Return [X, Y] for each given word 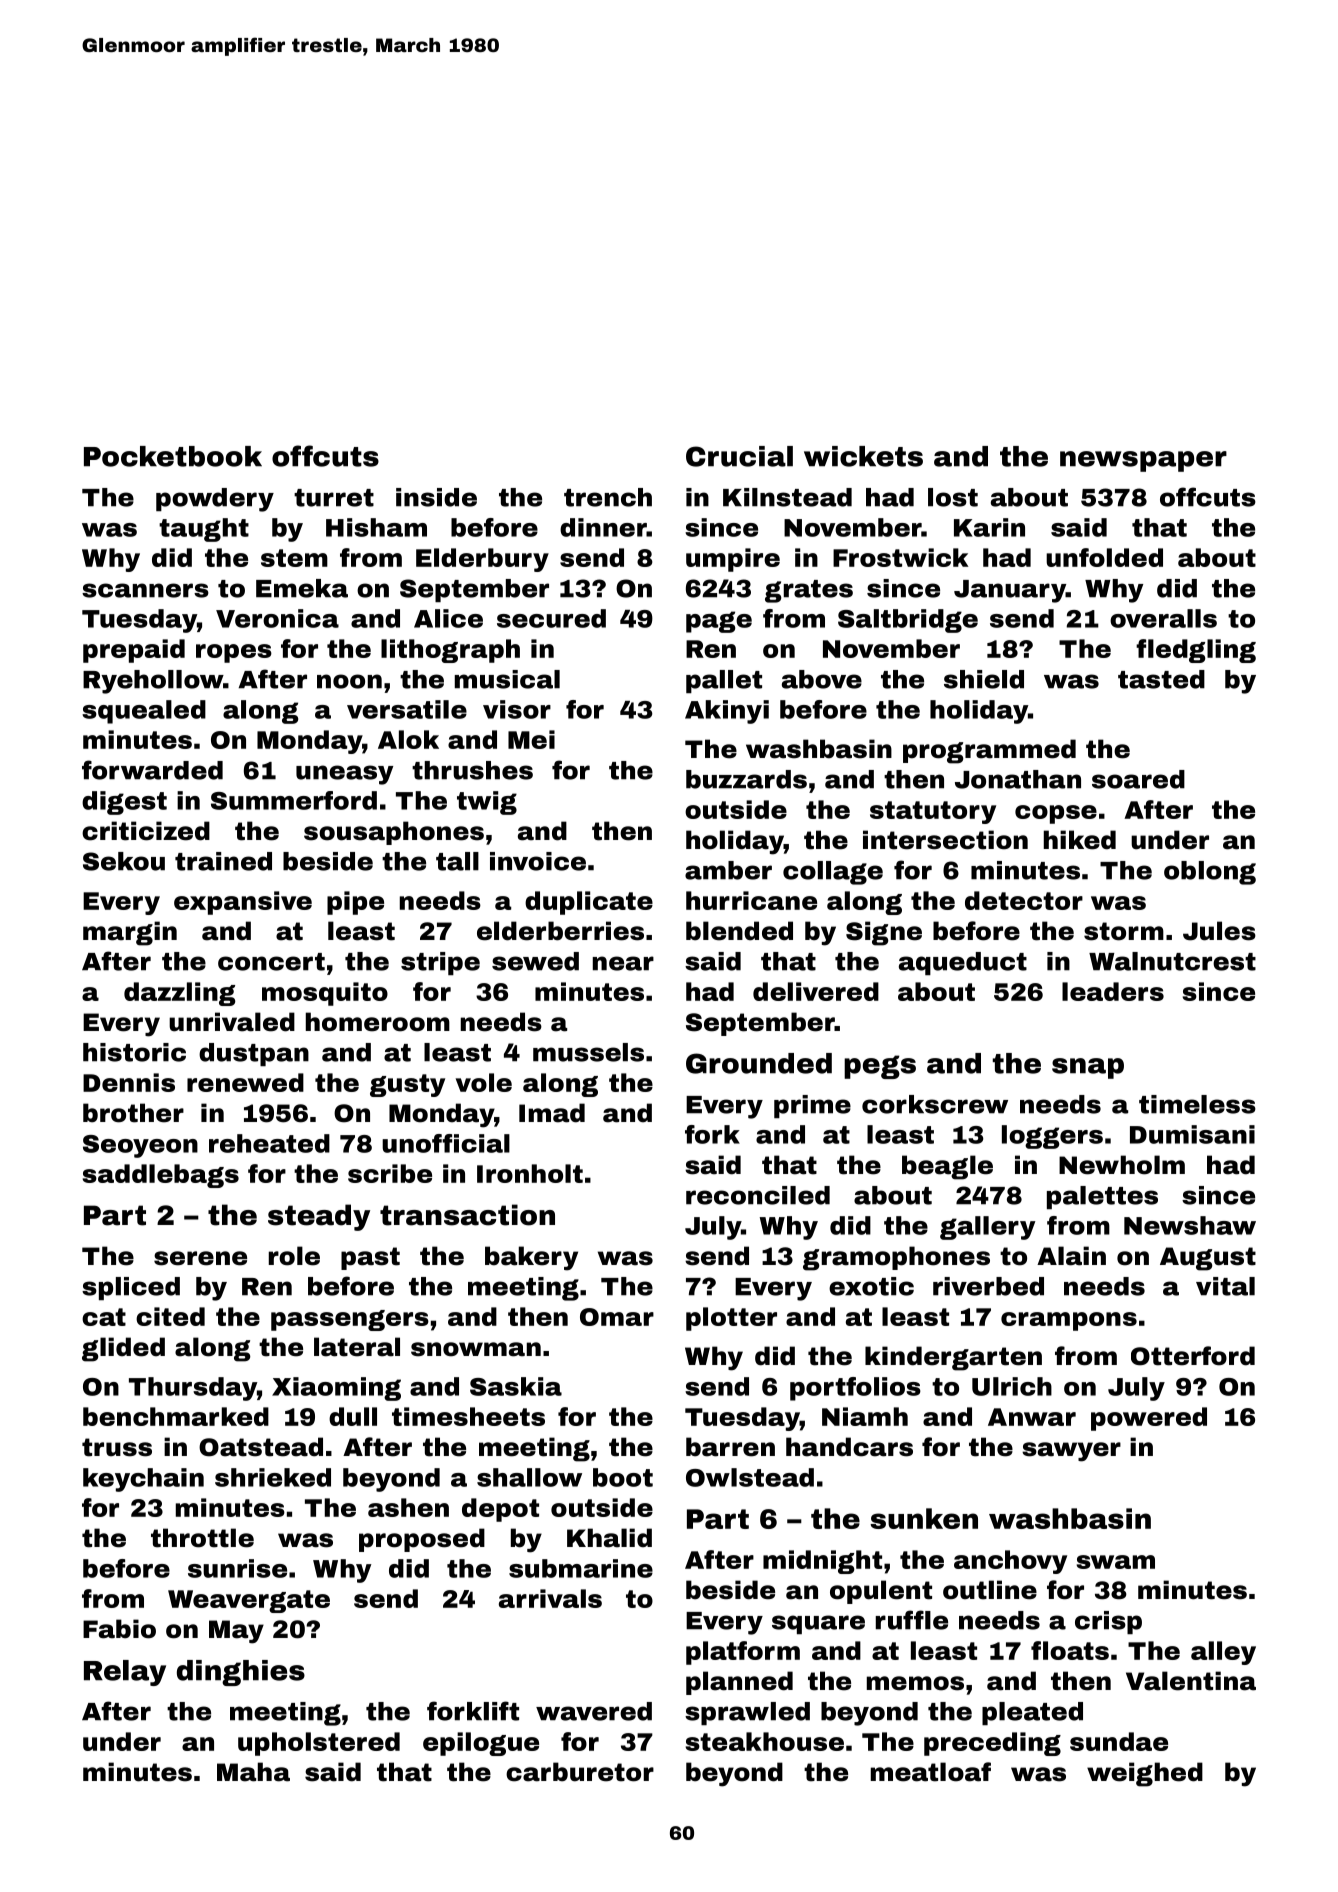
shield [984, 679]
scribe [390, 1173]
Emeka [302, 588]
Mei [531, 739]
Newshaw [1190, 1225]
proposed [422, 1540]
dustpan [254, 1054]
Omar [617, 1317]
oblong [1210, 873]
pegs [880, 1067]
